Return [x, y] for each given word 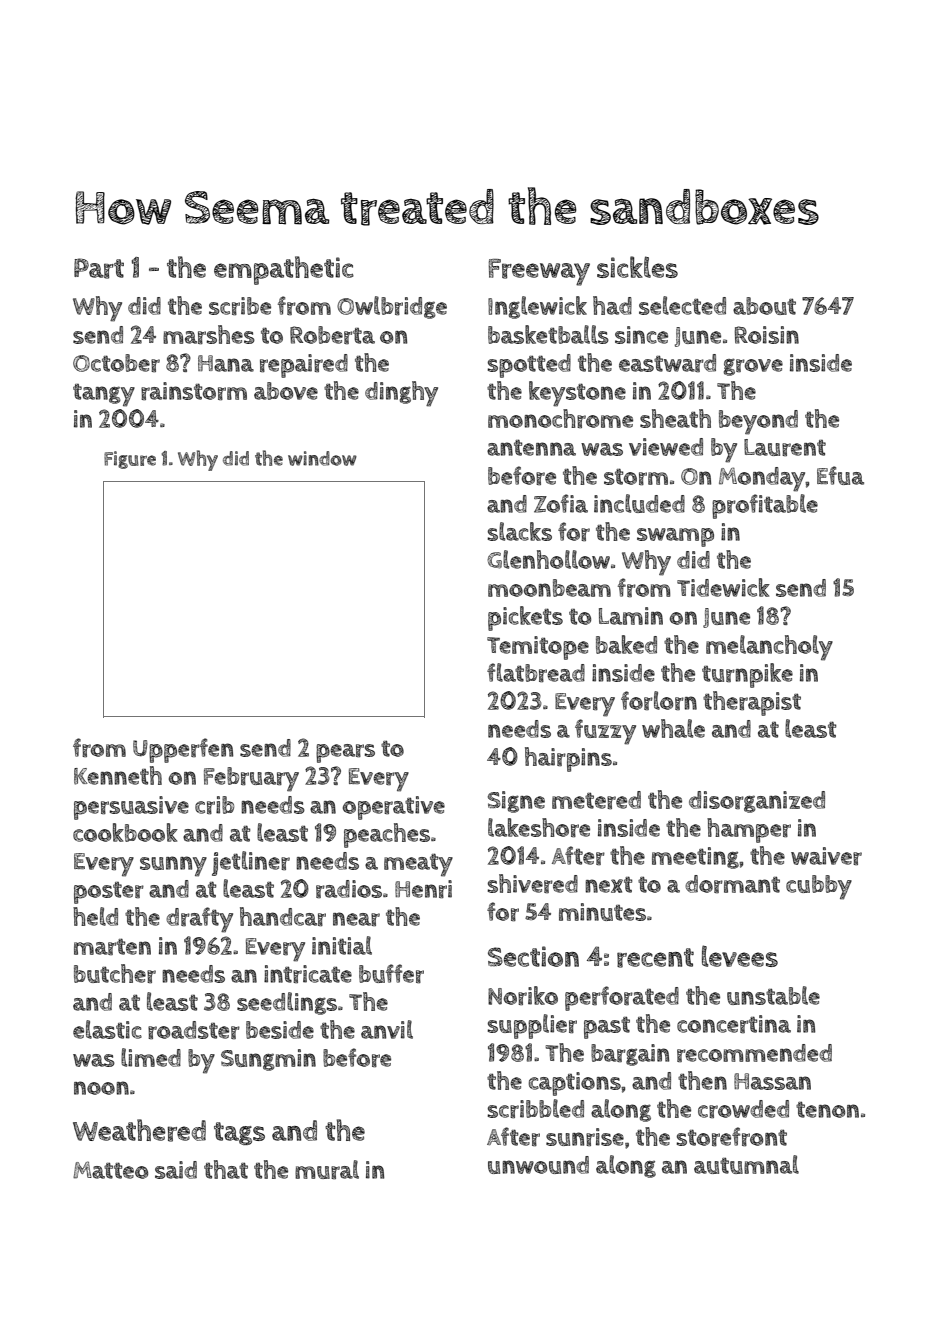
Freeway [539, 272]
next [609, 884]
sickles [637, 267]
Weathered [139, 1130]
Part [99, 268]
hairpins [568, 759]
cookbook [125, 832]
